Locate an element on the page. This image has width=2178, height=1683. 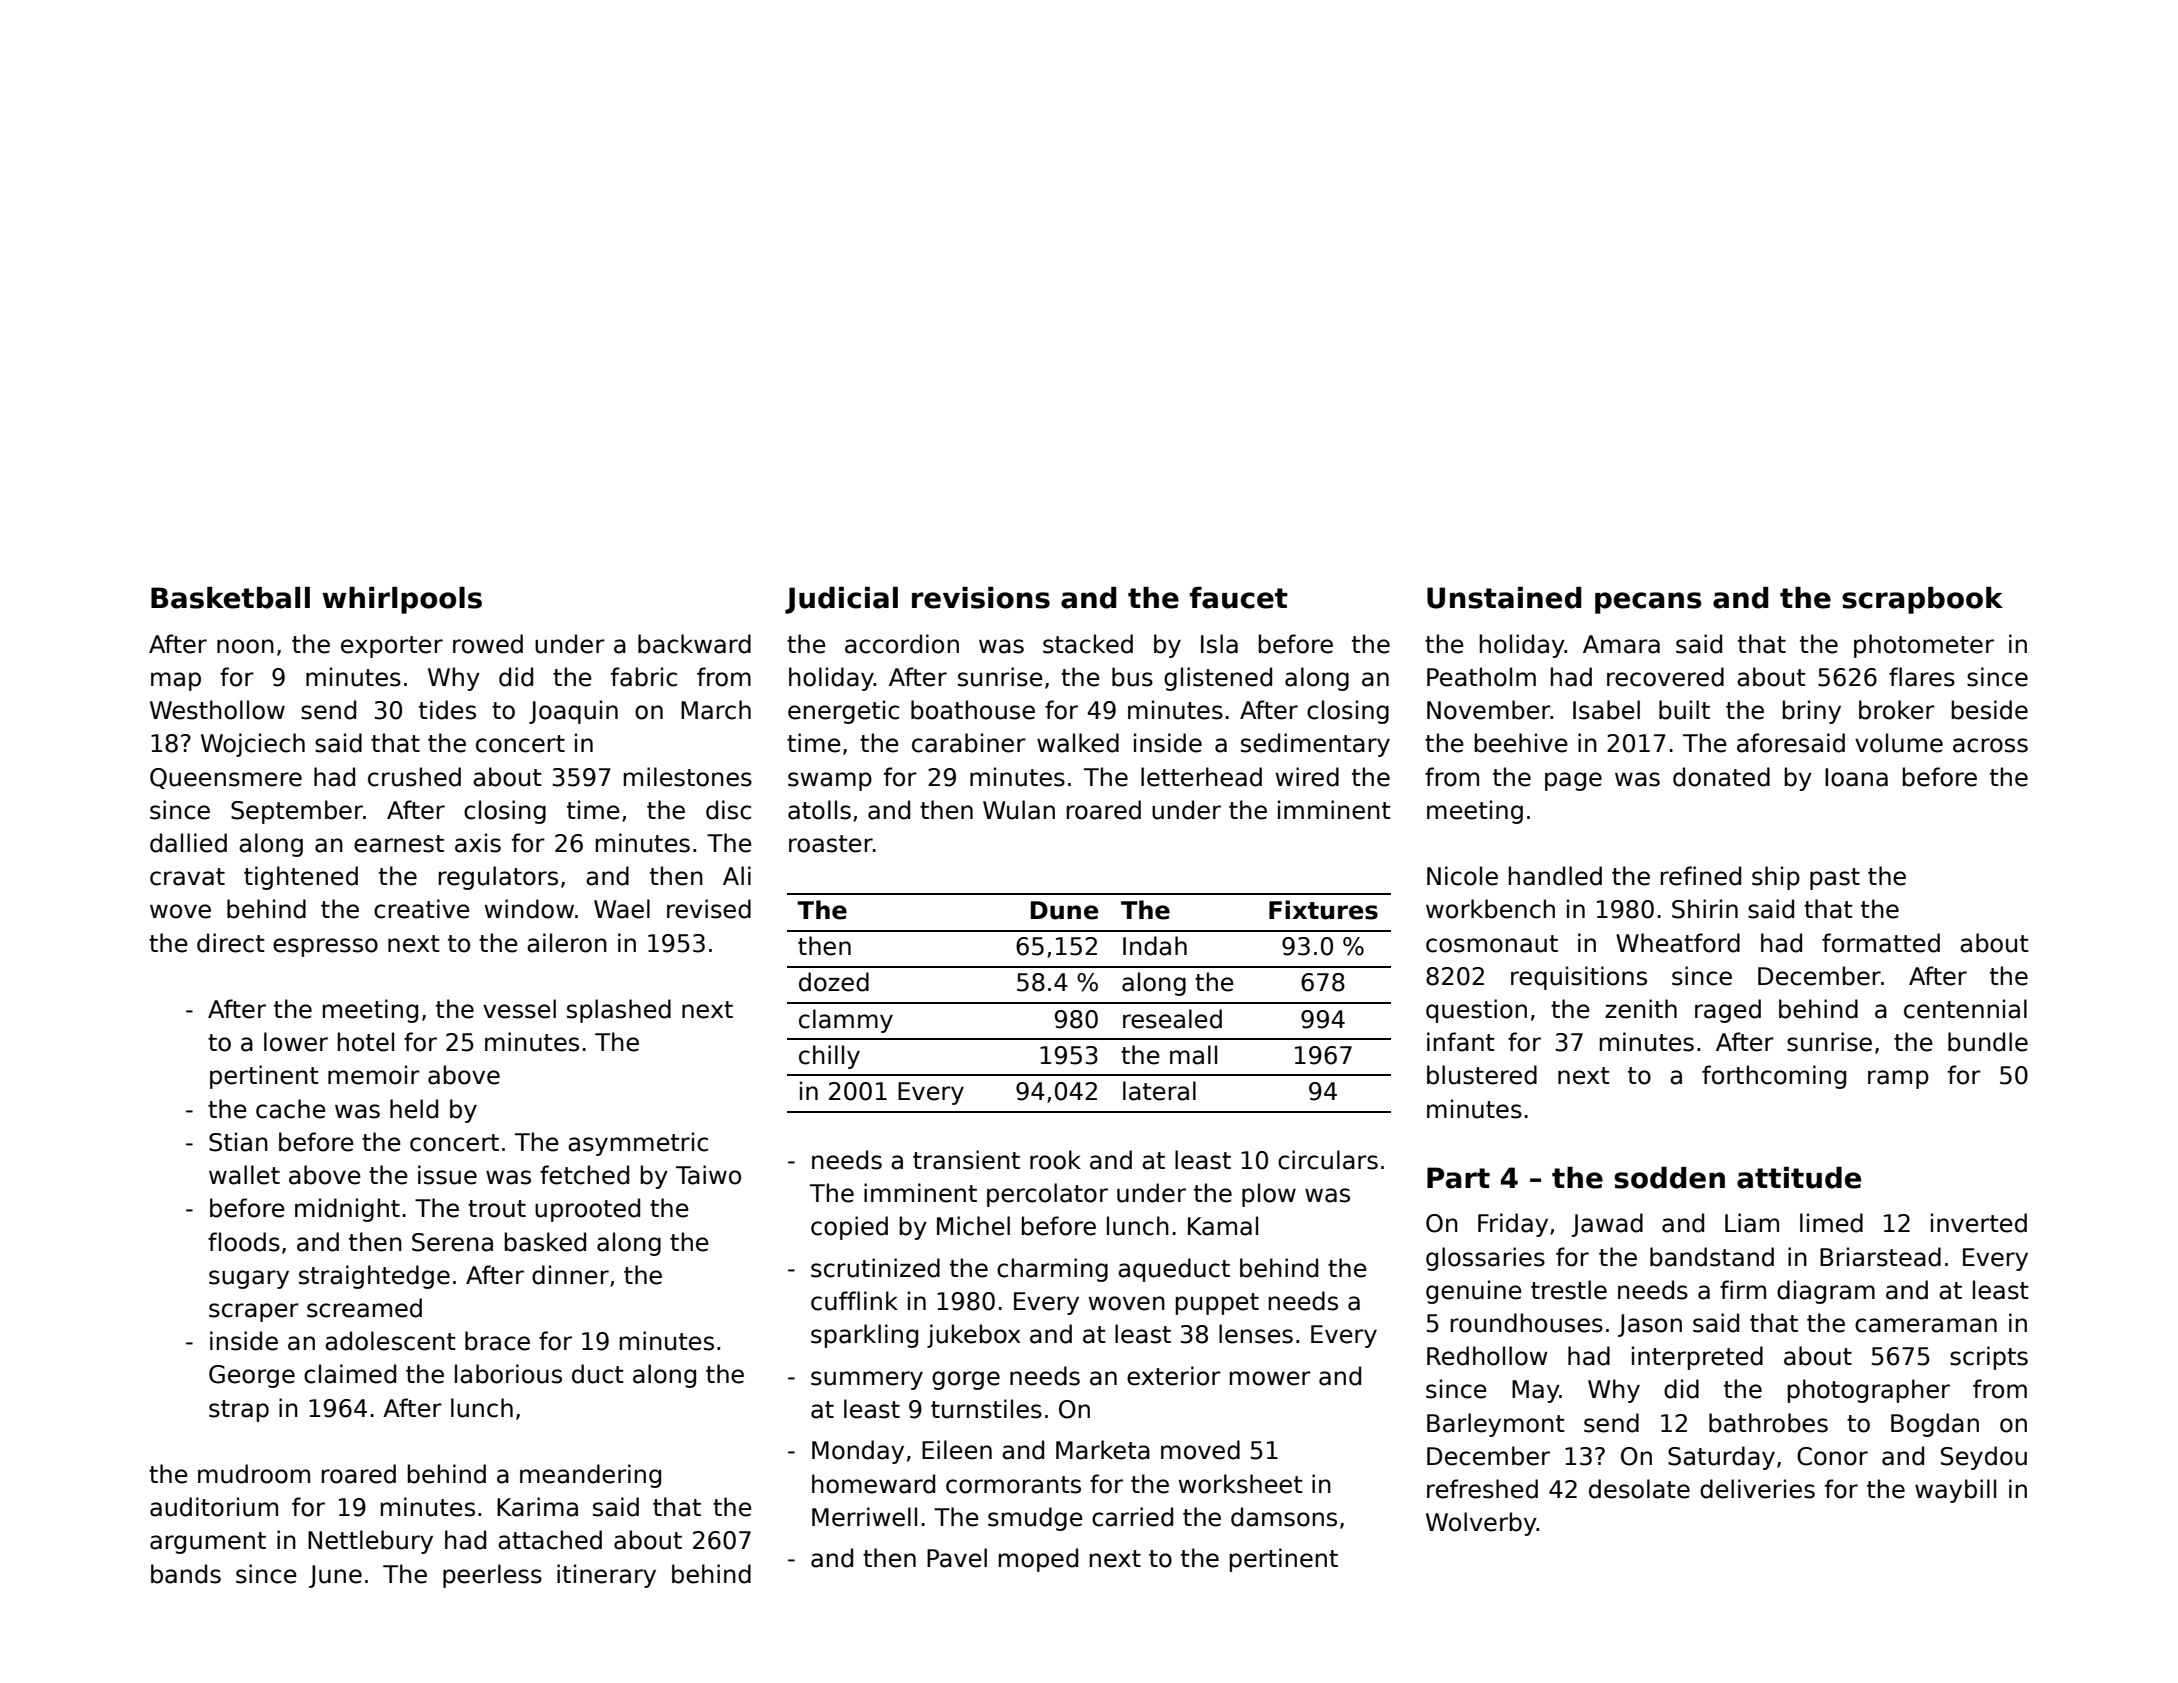
carried is located at coordinates (1132, 1517).
